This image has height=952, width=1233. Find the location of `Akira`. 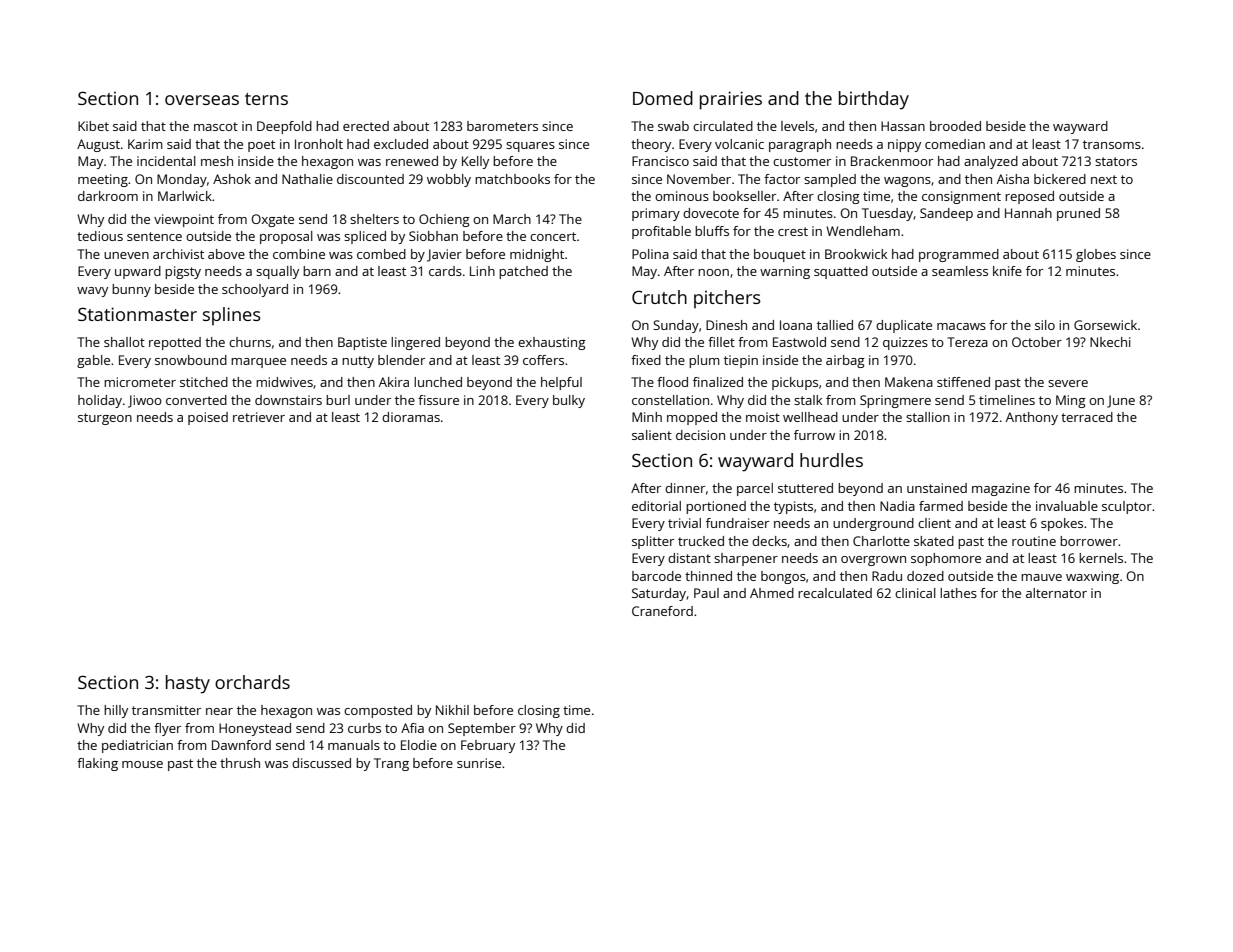

Akira is located at coordinates (394, 382).
